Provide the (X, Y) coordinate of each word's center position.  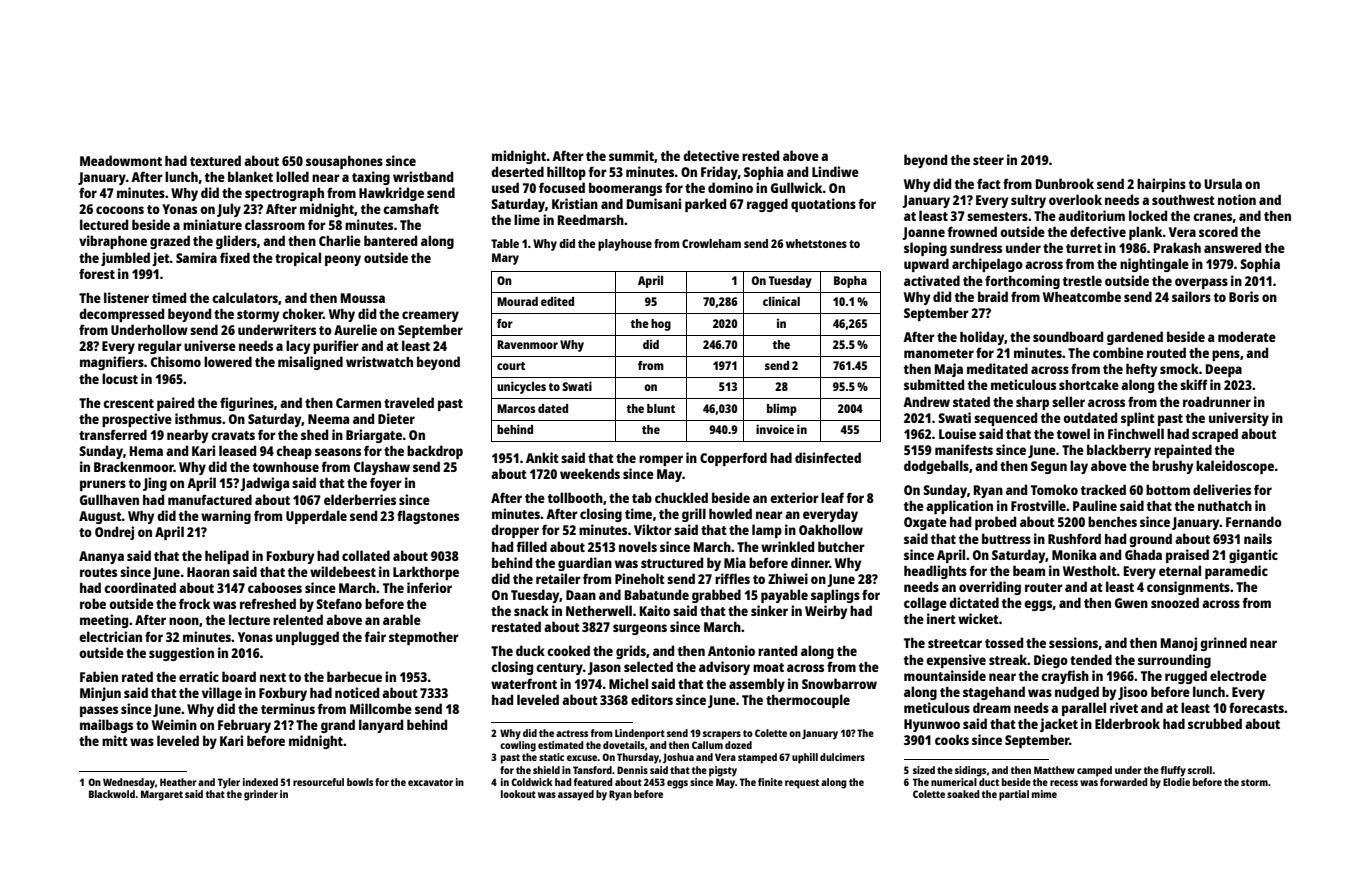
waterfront (524, 683)
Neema (328, 419)
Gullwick (797, 187)
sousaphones (344, 162)
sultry (1028, 201)
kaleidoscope (1235, 467)
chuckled (681, 497)
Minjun (100, 694)
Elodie (1176, 782)
